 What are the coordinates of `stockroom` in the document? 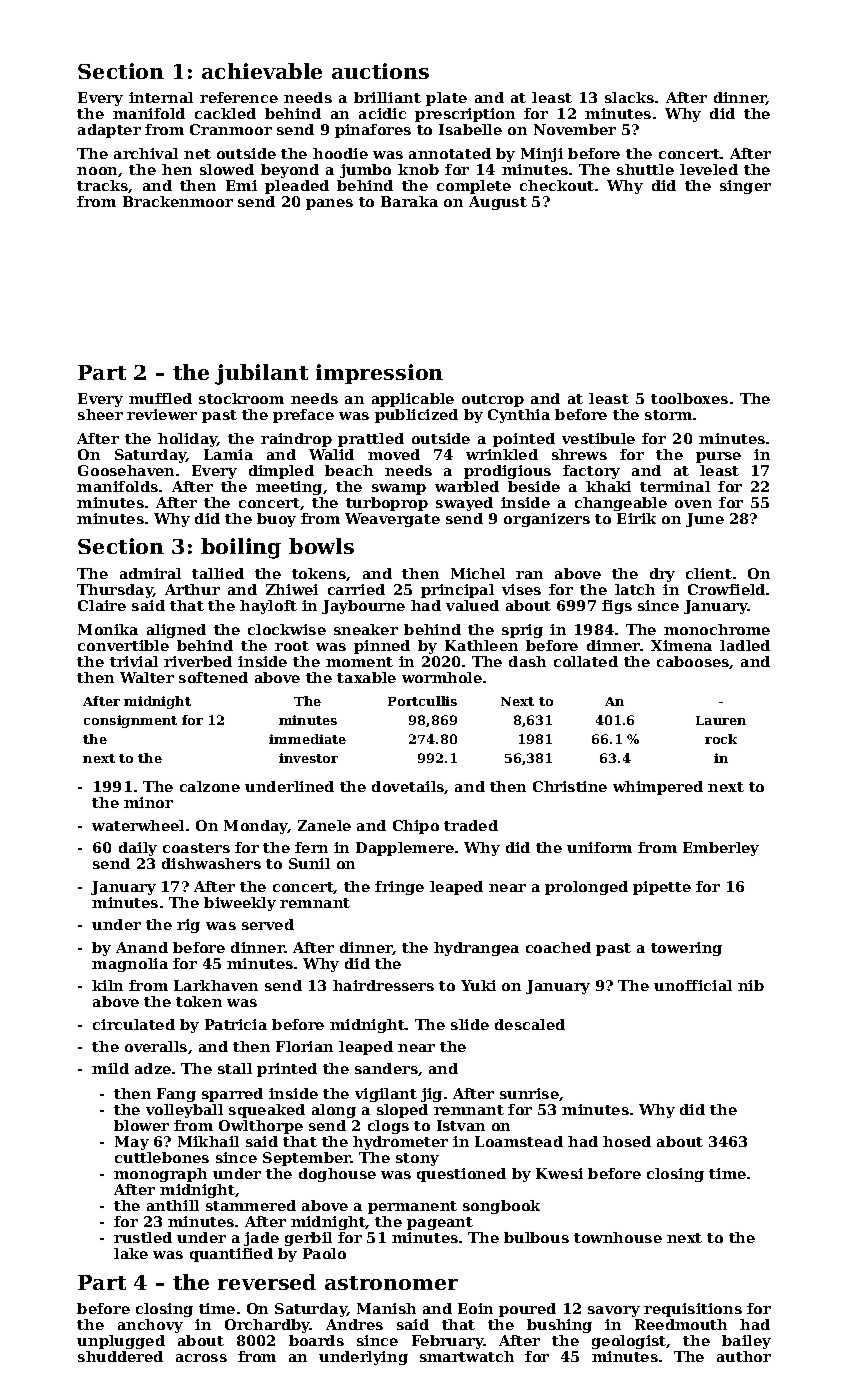 It's located at (241, 398).
